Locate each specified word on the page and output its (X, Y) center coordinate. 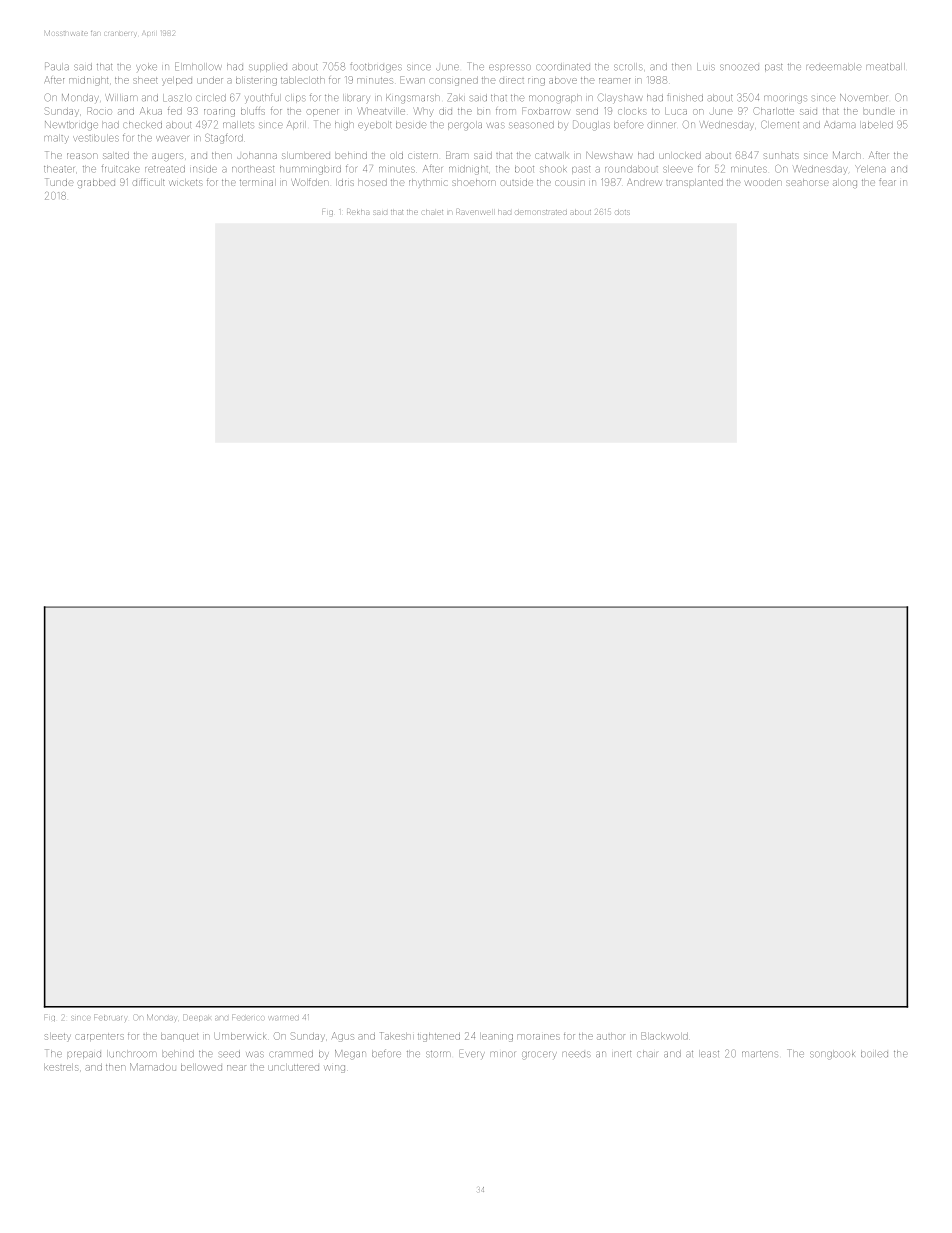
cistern (423, 156)
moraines (538, 1037)
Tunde (60, 182)
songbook (832, 1054)
